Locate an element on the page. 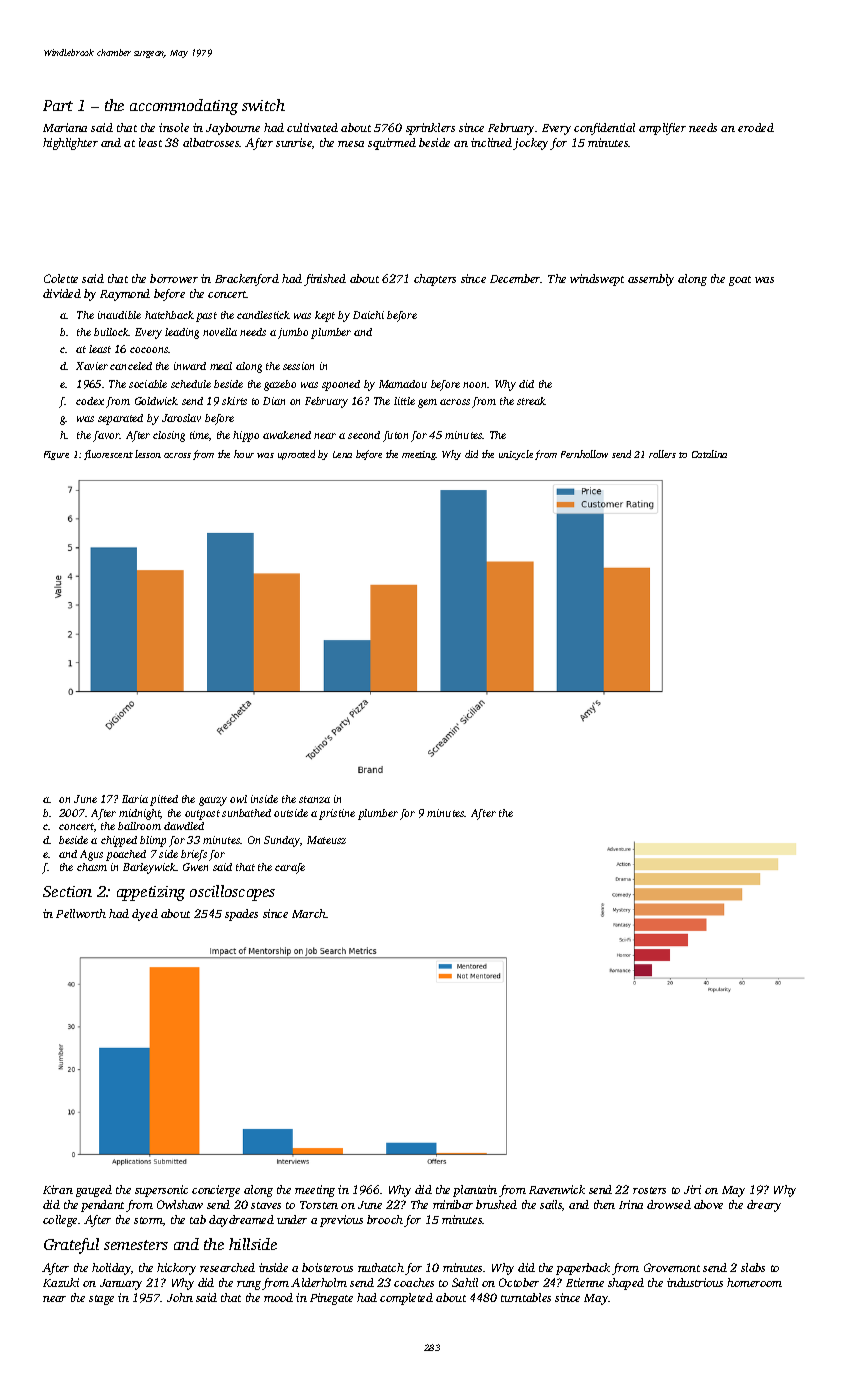 The height and width of the image is (1400, 849). then is located at coordinates (604, 1204).
